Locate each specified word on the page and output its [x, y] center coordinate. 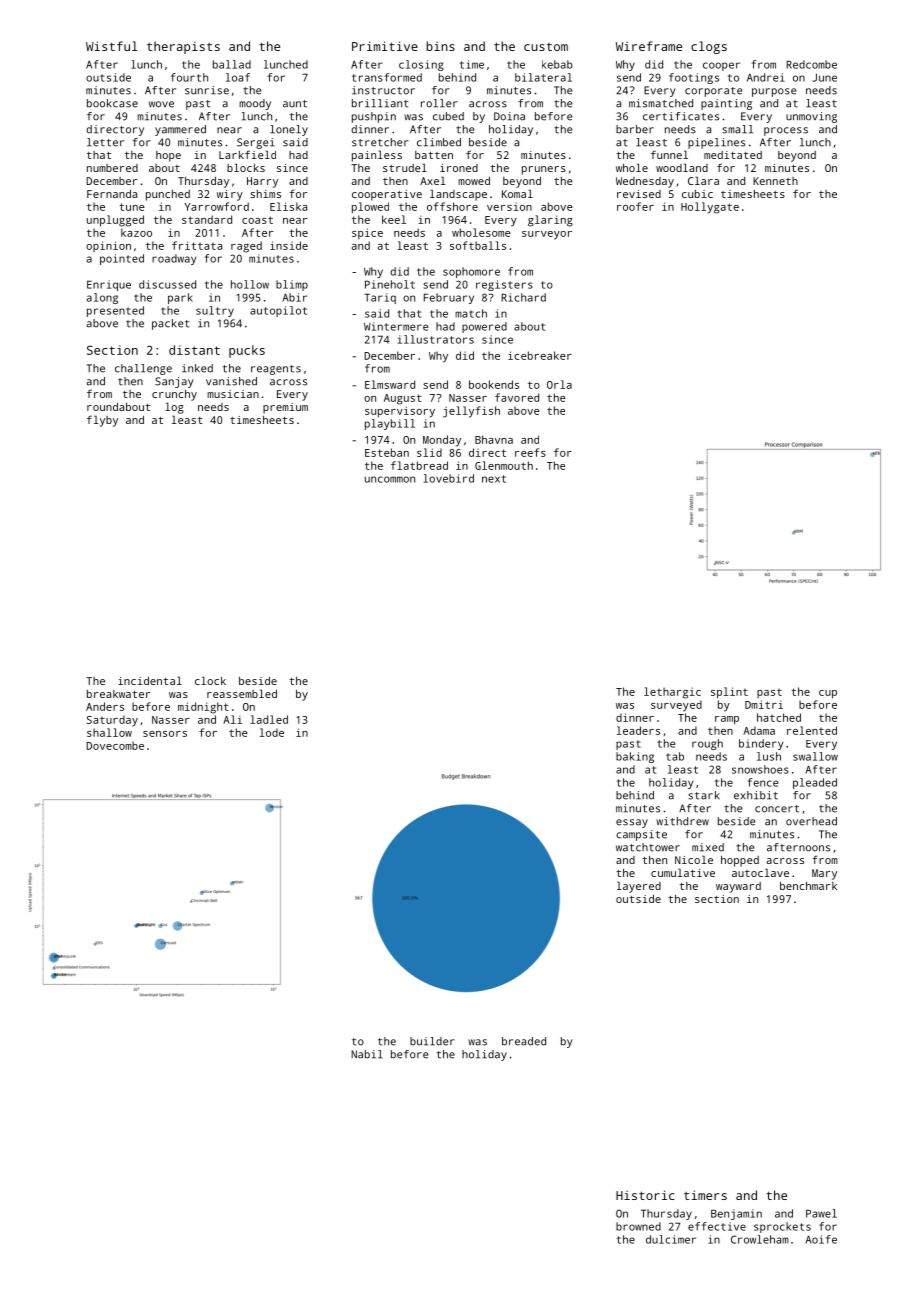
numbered [112, 168]
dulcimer [671, 1239]
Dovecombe [115, 745]
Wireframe [649, 46]
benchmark [808, 886]
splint [729, 693]
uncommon [390, 479]
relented [812, 730]
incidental [150, 680]
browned [638, 1226]
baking [635, 757]
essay [632, 823]
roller [439, 103]
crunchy [174, 395]
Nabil [367, 1054]
